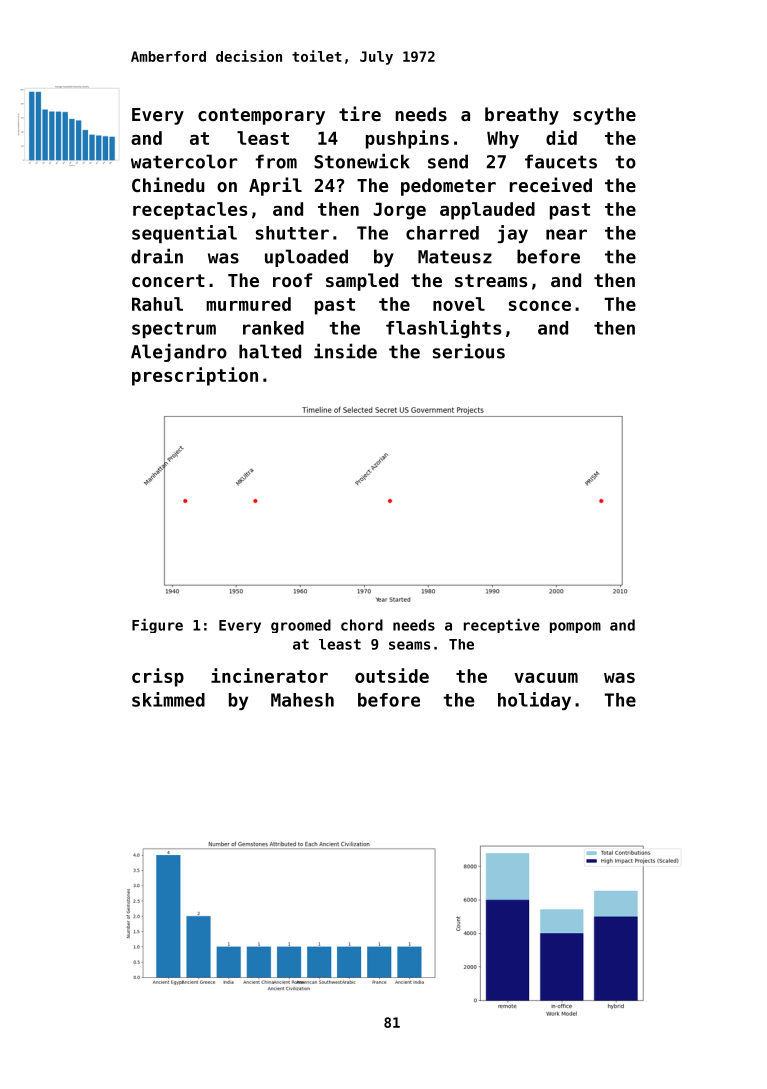 This page has width=767, height=1089. Describe the element at coordinates (261, 116) in the page. I see `contemporary` at that location.
